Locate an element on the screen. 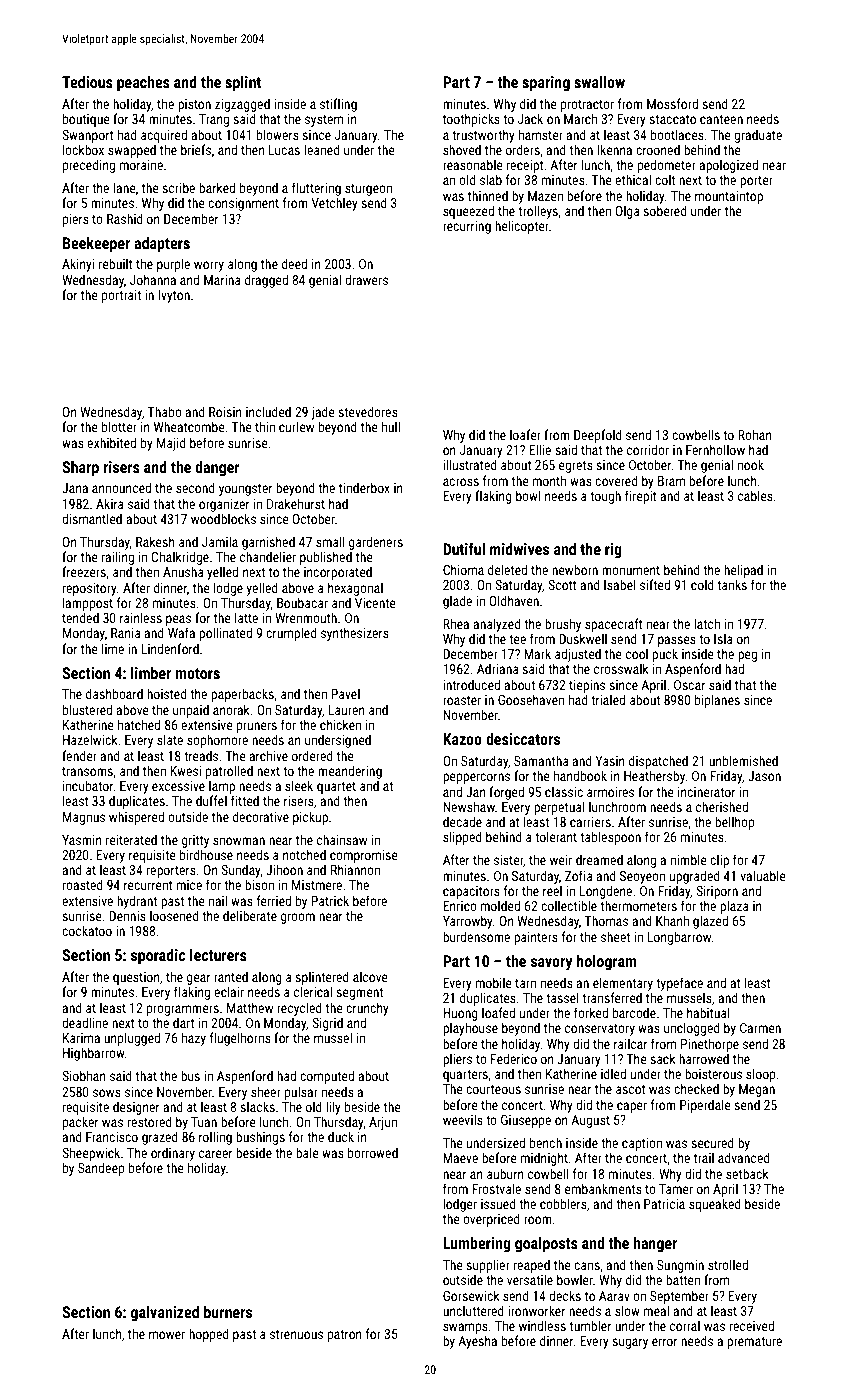  peaches is located at coordinates (143, 84).
